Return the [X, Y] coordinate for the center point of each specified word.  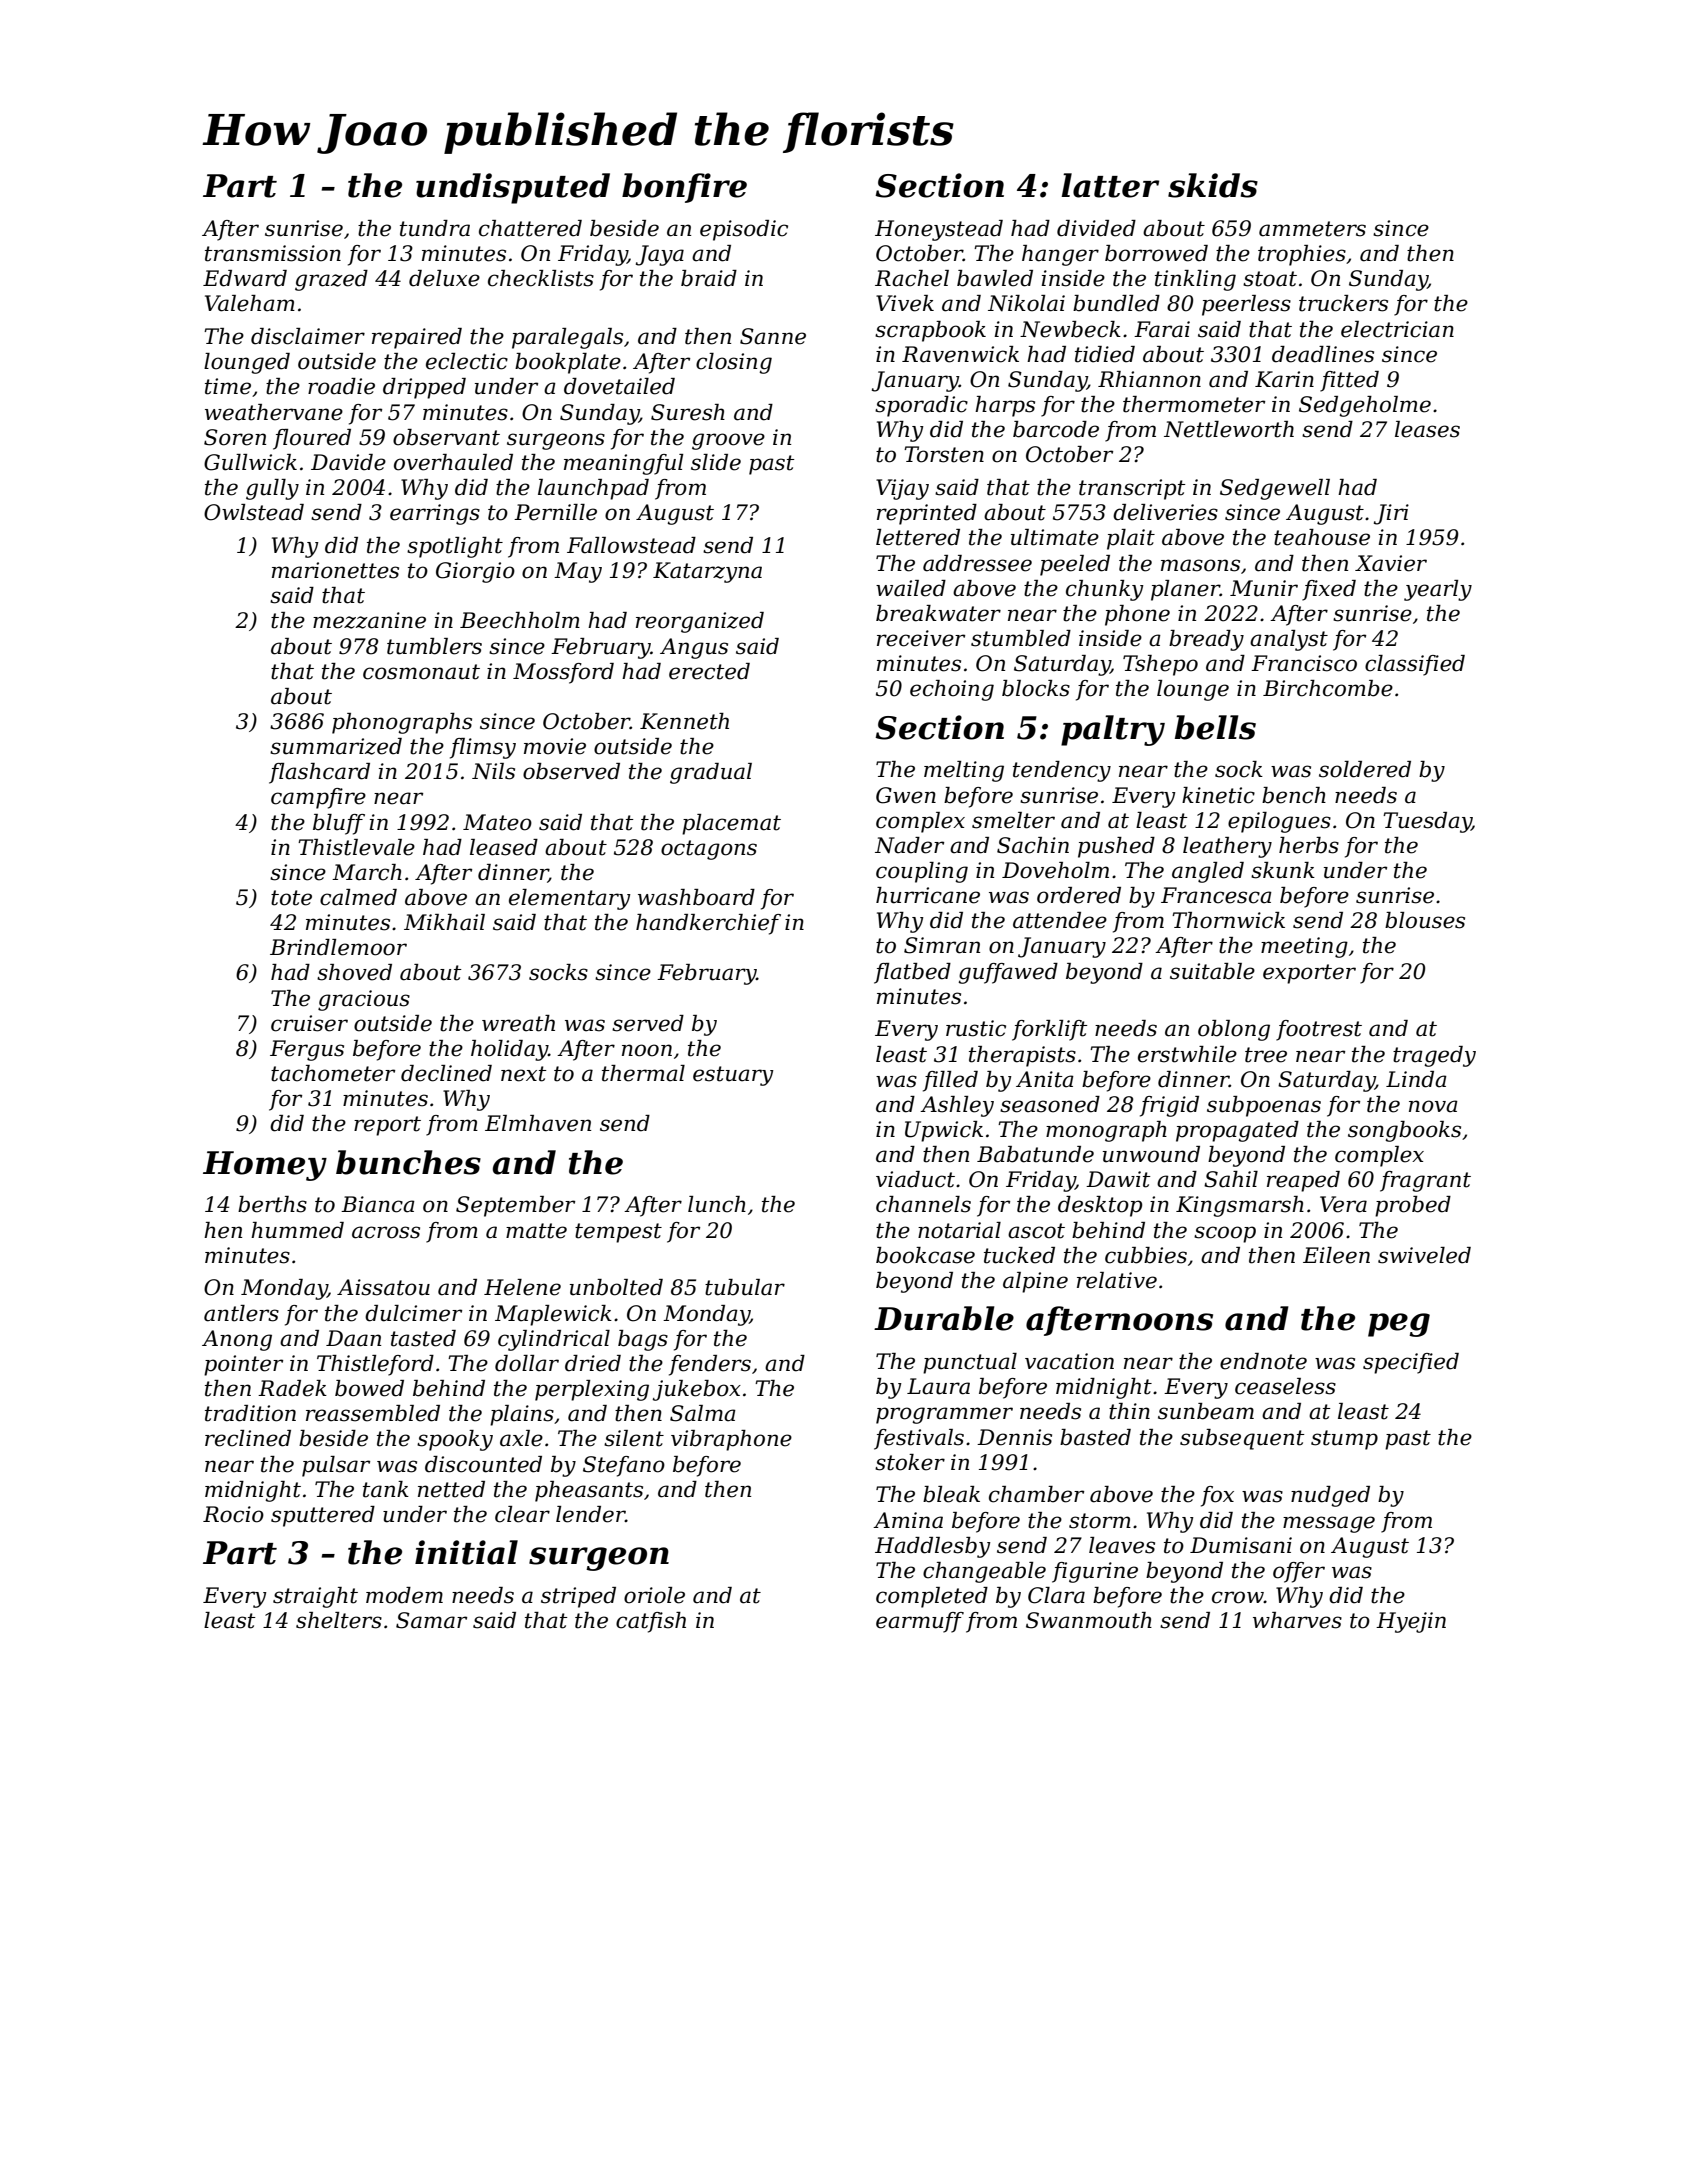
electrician [1397, 329]
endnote [1263, 1361]
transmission [273, 253]
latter [1110, 185]
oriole [654, 1595]
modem [404, 1595]
